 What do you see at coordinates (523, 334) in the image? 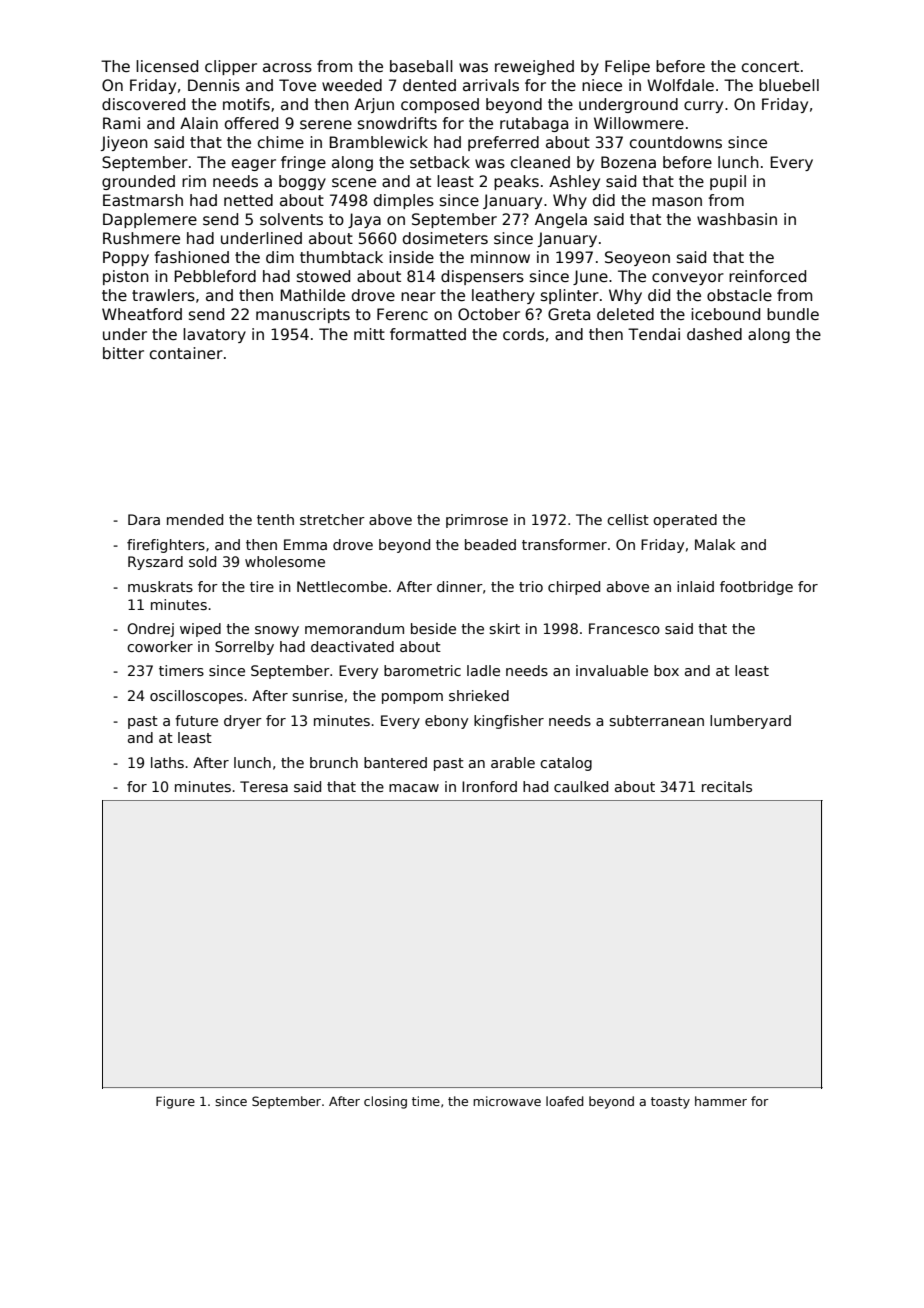
I see `cords` at bounding box center [523, 334].
